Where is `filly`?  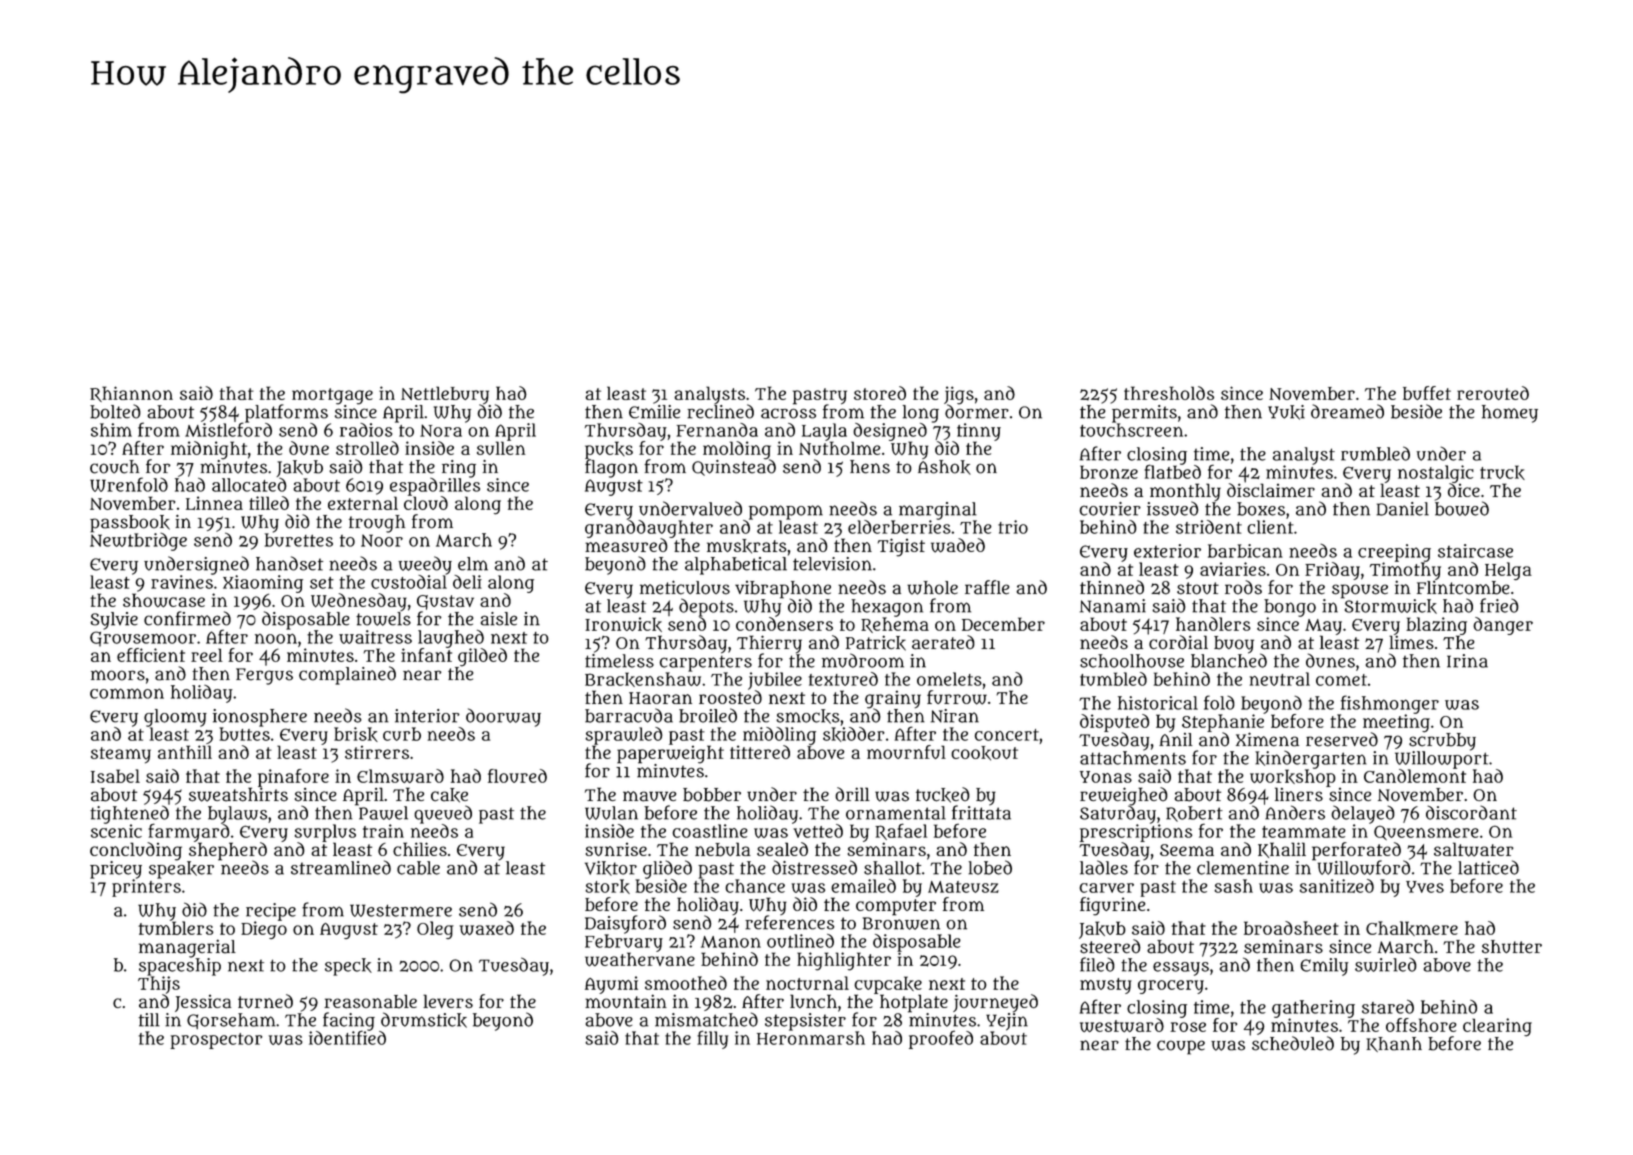 filly is located at coordinates (712, 1039).
